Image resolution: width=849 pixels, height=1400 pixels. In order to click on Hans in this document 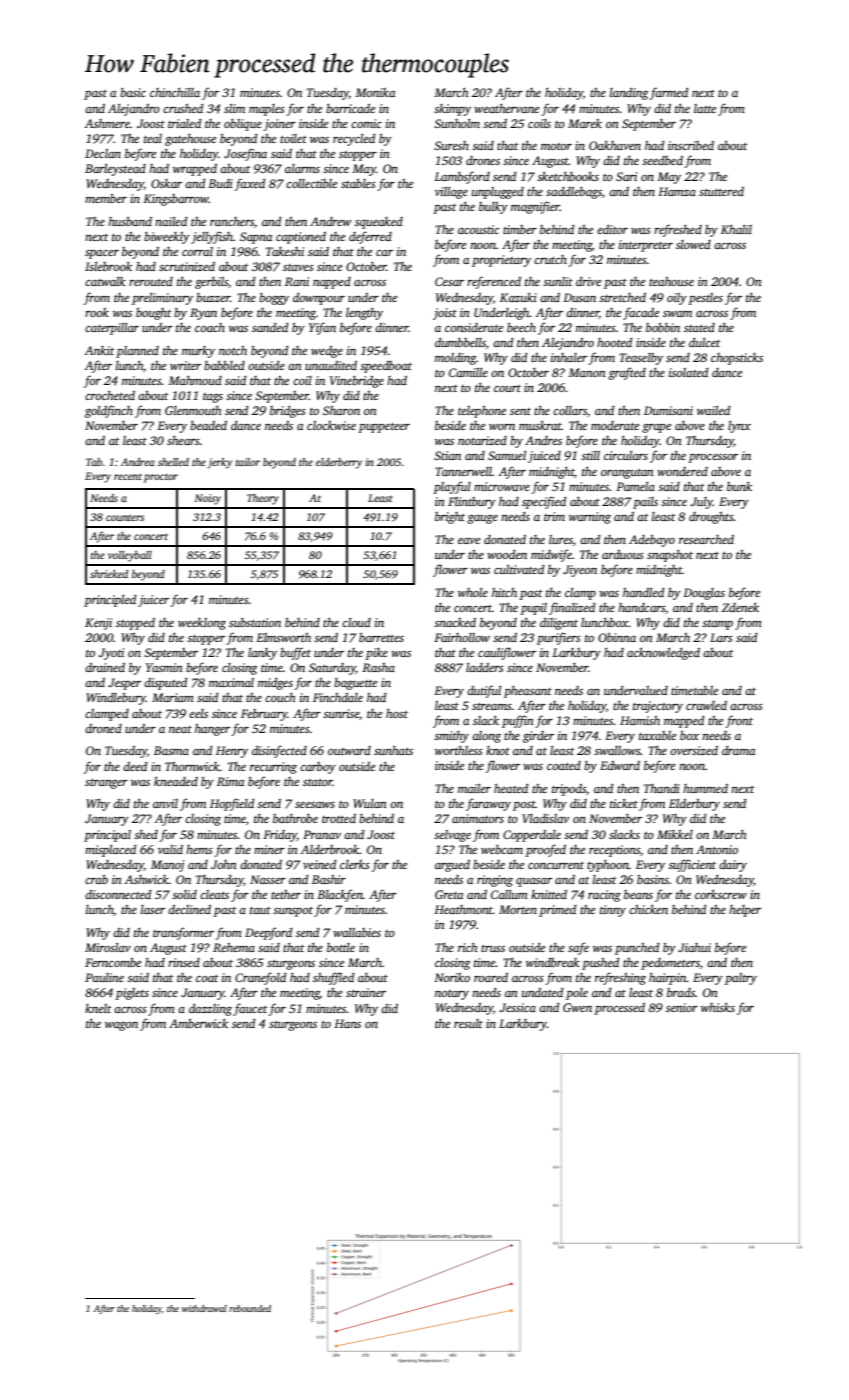, I will do `click(347, 1023)`.
